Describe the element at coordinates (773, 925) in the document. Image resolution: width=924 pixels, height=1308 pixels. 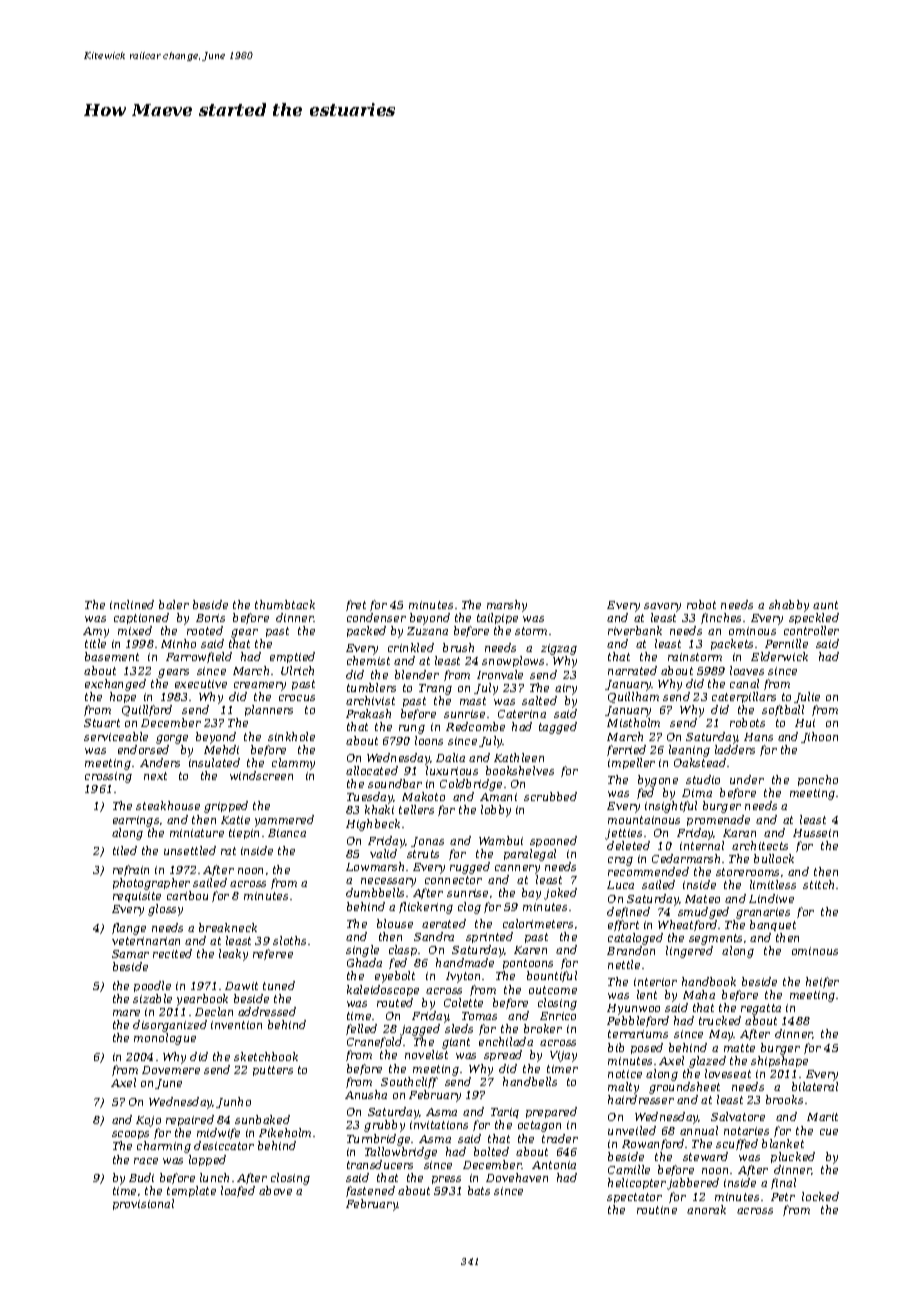
I see `banquet` at that location.
